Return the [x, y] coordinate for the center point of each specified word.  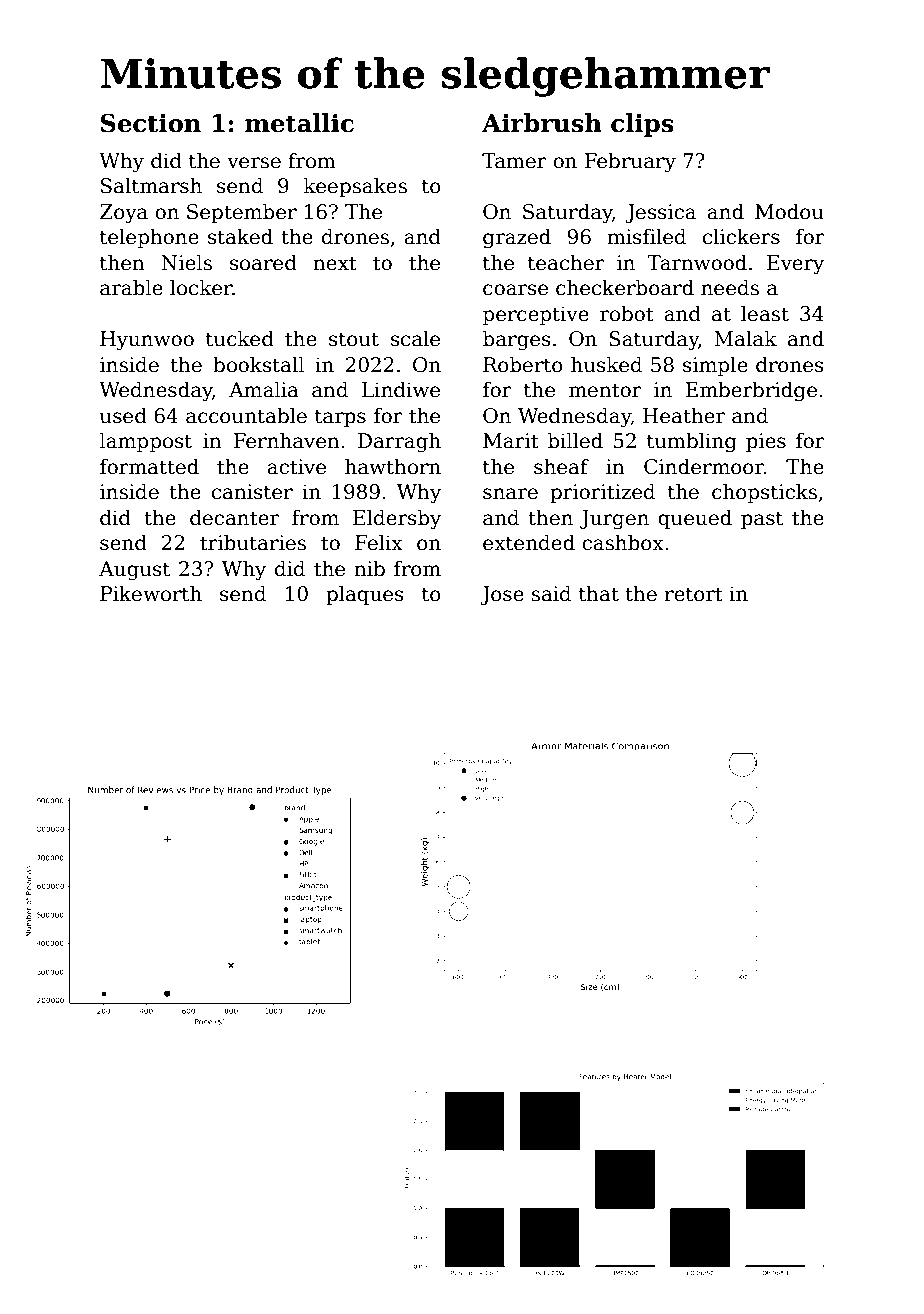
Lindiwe [401, 389]
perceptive [536, 315]
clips [642, 125]
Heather [684, 415]
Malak [745, 338]
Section [151, 123]
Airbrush [542, 123]
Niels [186, 262]
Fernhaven [286, 440]
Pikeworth [151, 593]
